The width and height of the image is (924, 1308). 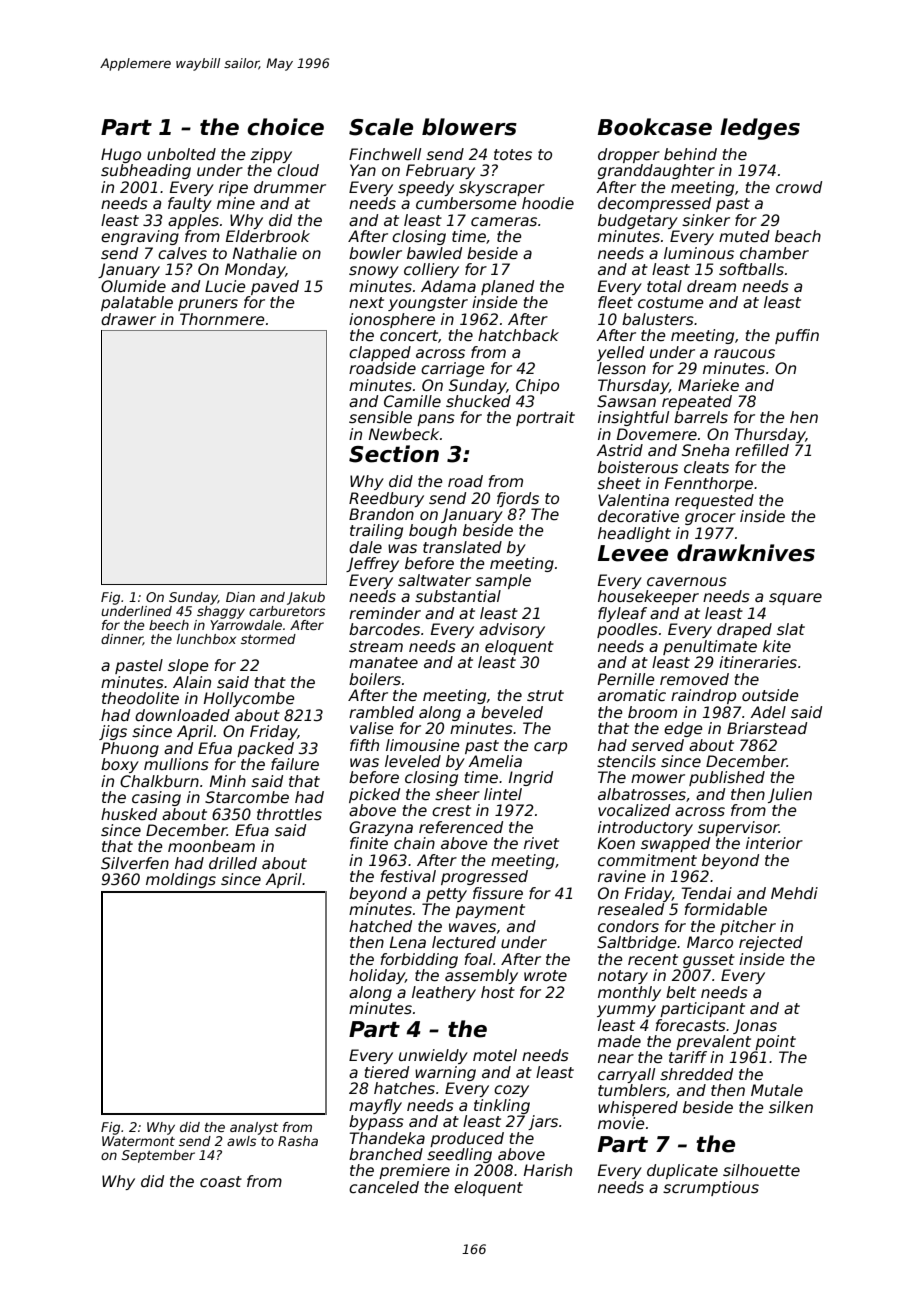 I want to click on sinker, so click(x=706, y=220).
